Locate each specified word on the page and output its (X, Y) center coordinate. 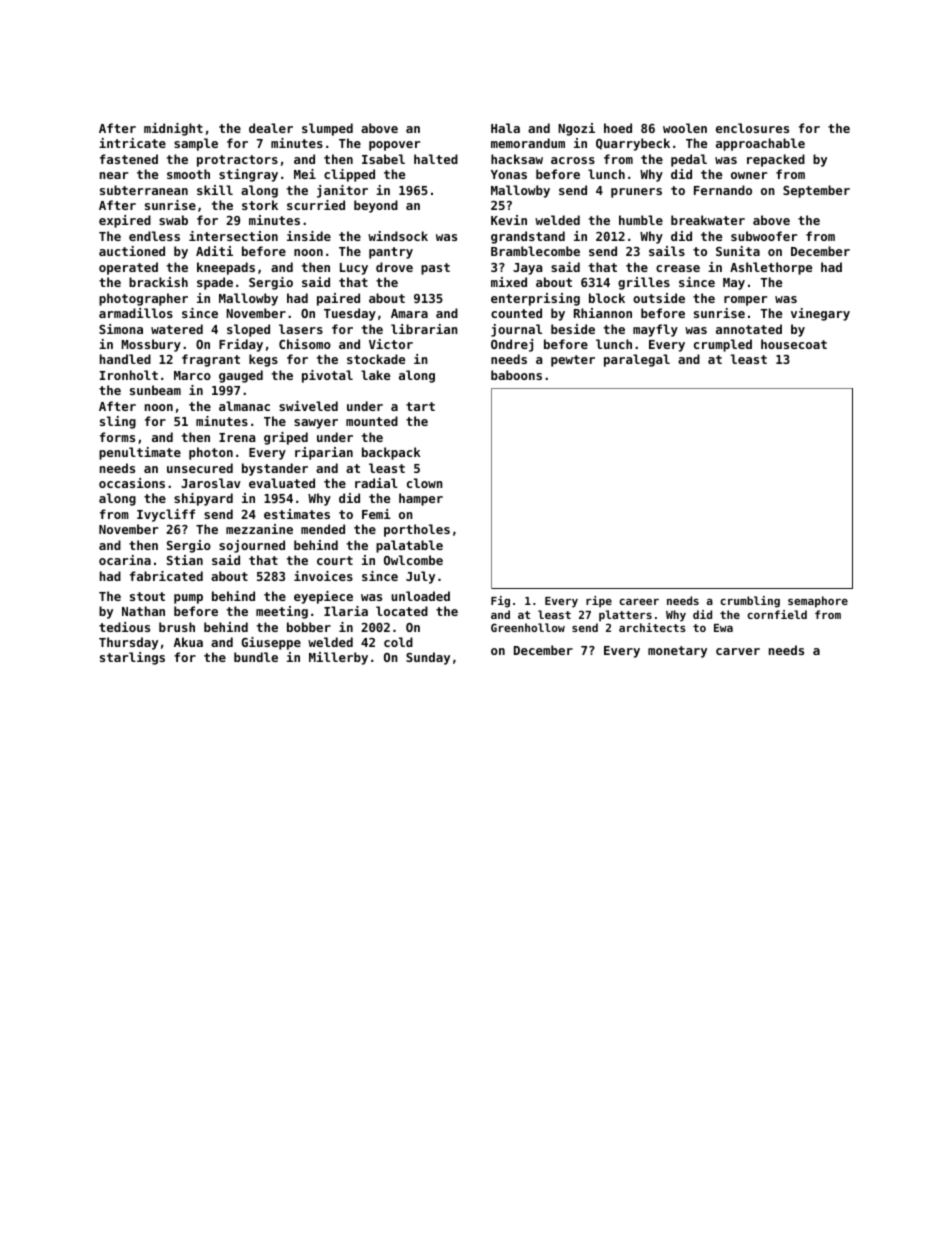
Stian (185, 560)
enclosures (752, 128)
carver (738, 651)
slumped (327, 129)
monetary (677, 652)
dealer (271, 128)
